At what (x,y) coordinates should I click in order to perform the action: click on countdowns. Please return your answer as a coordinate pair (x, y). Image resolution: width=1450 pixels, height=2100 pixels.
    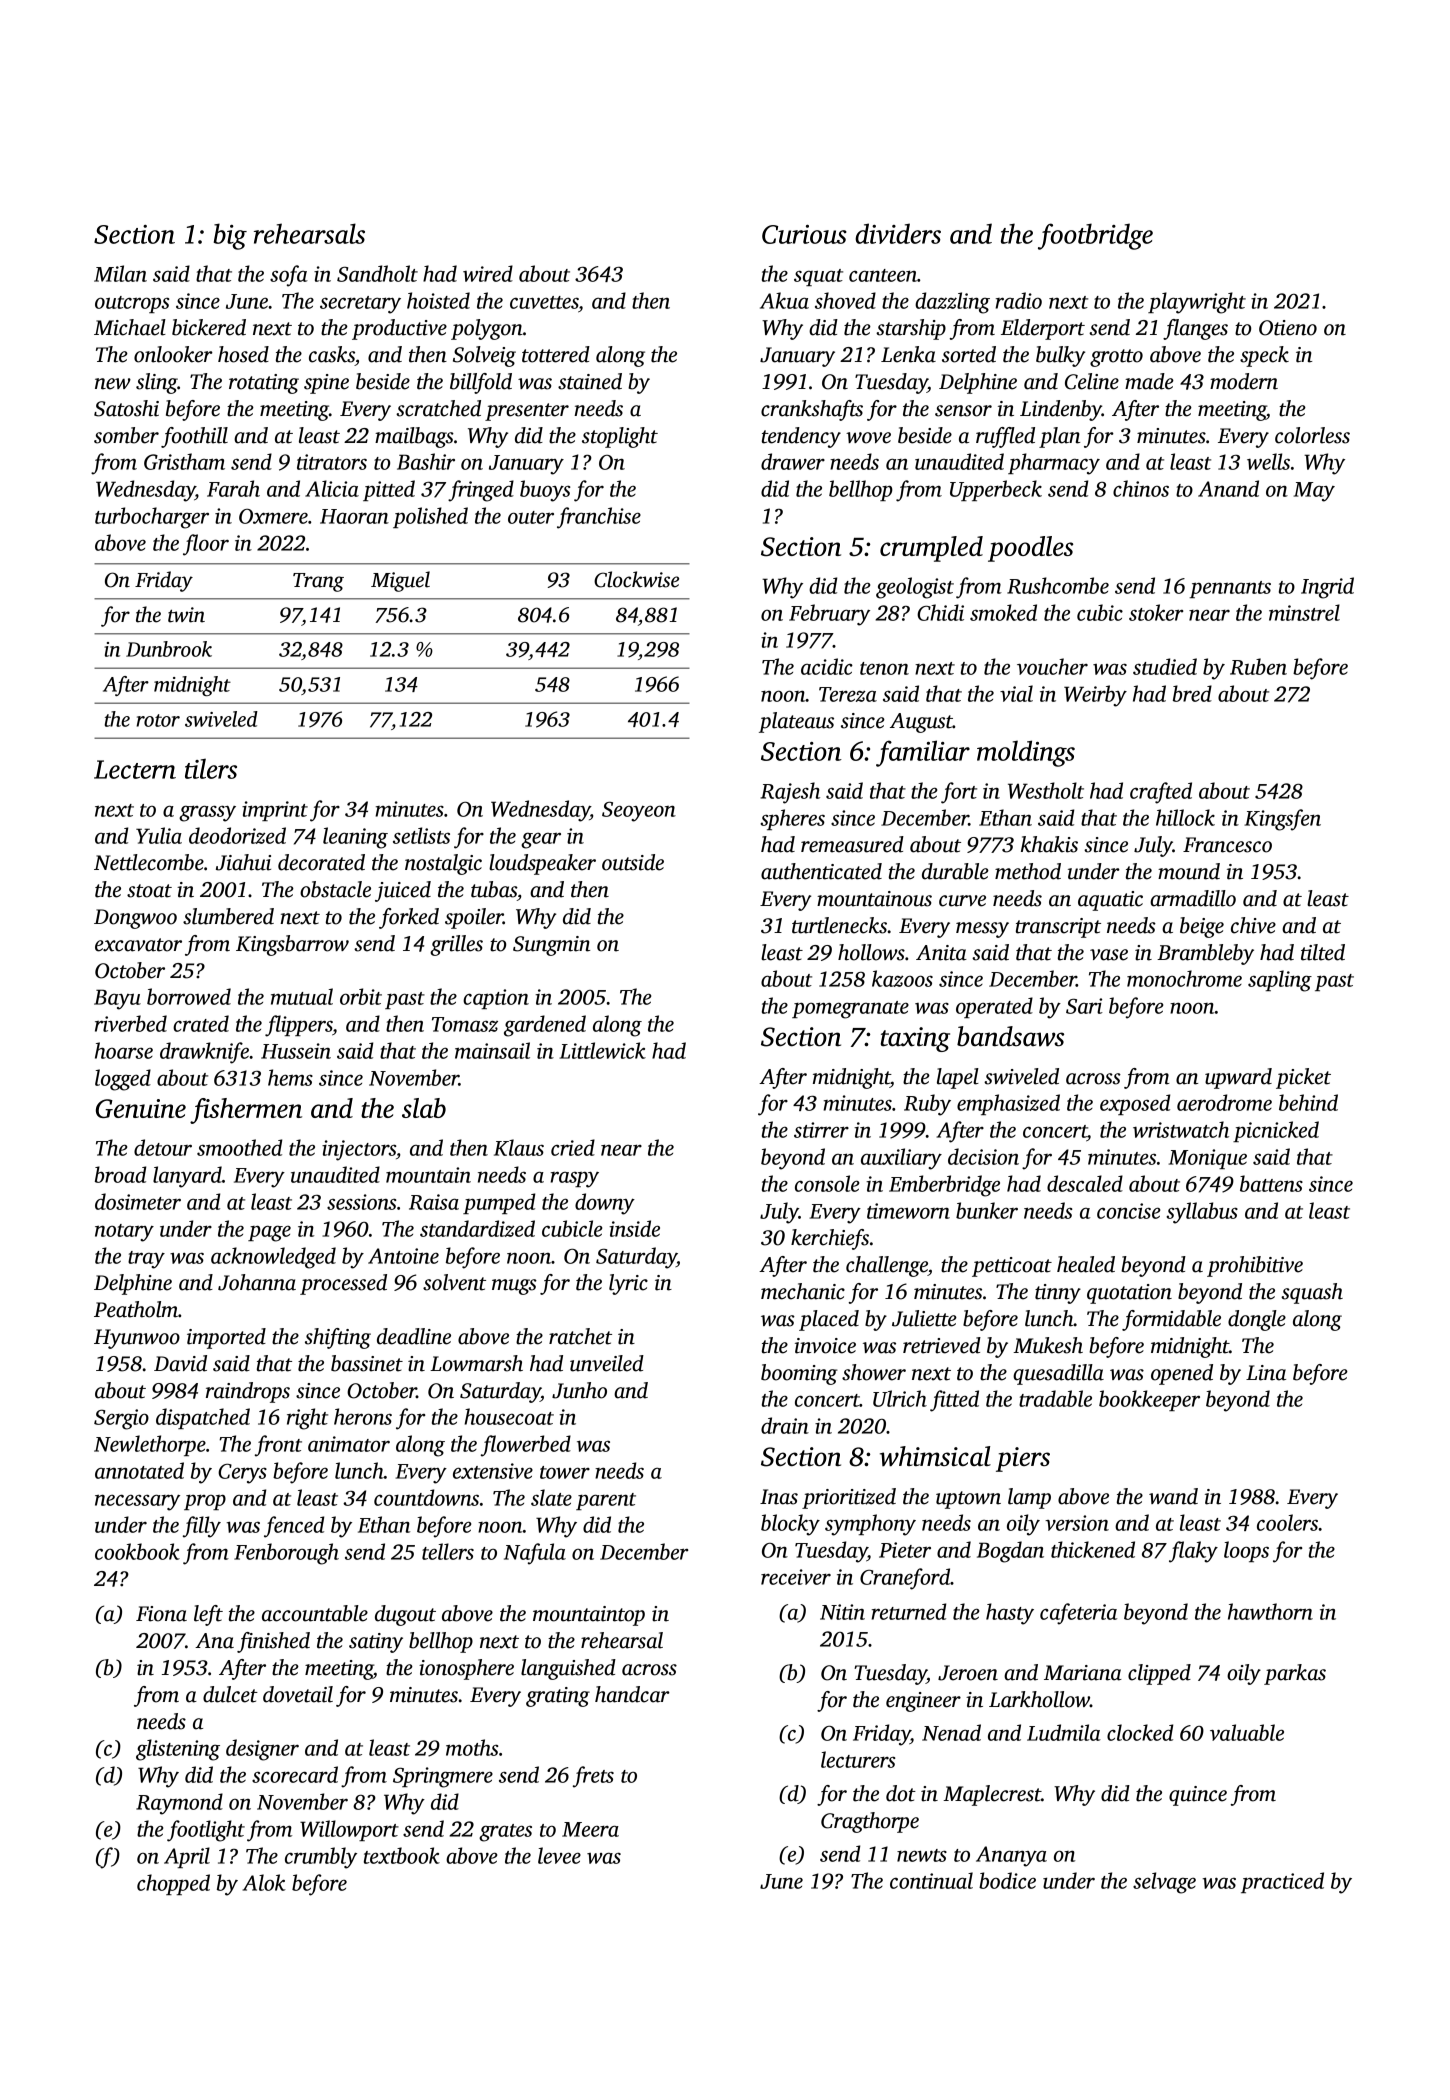
    Looking at the image, I should click on (426, 1497).
